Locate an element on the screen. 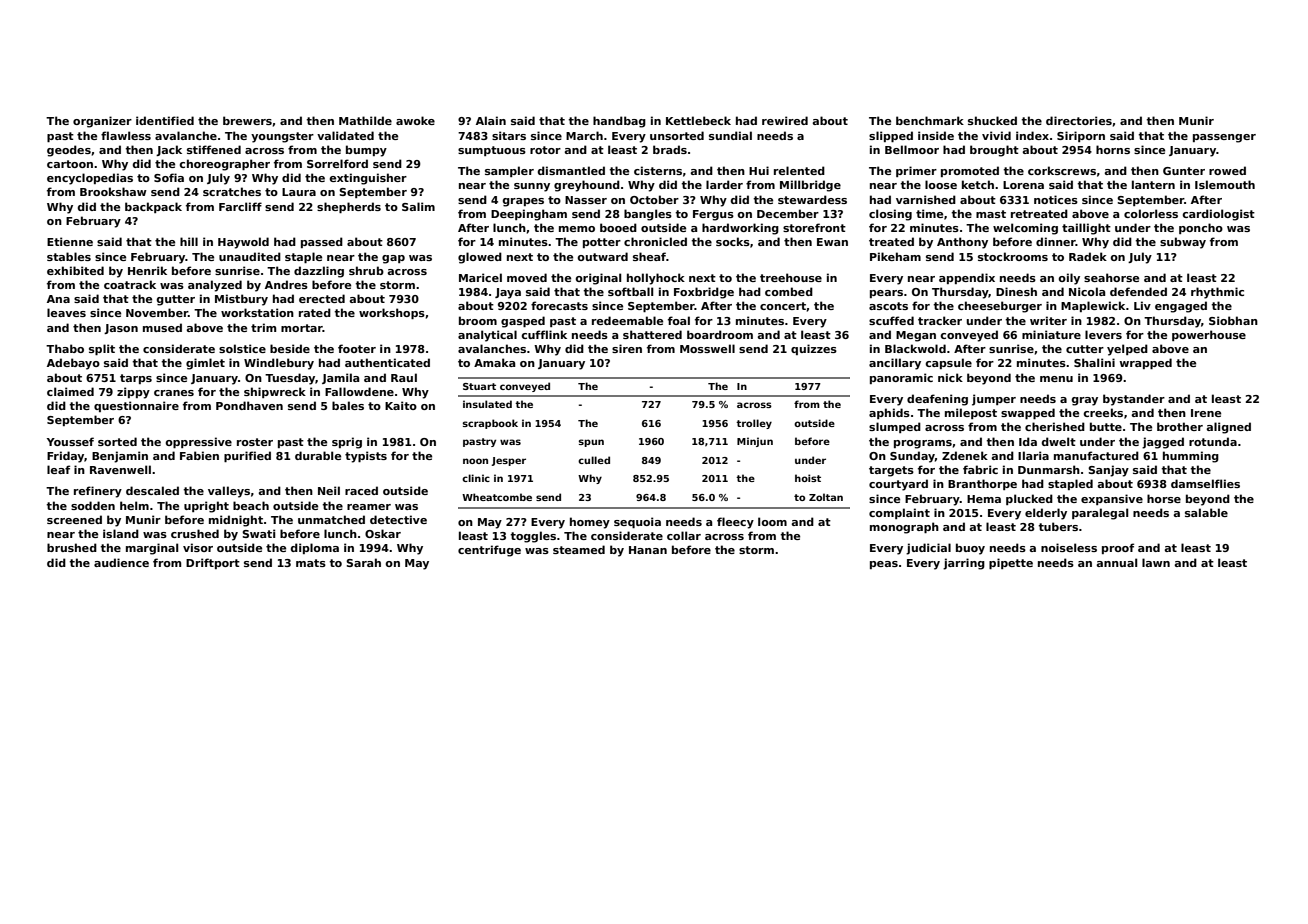 The height and width of the screenshot is (924, 1308). cisterns is located at coordinates (658, 170).
